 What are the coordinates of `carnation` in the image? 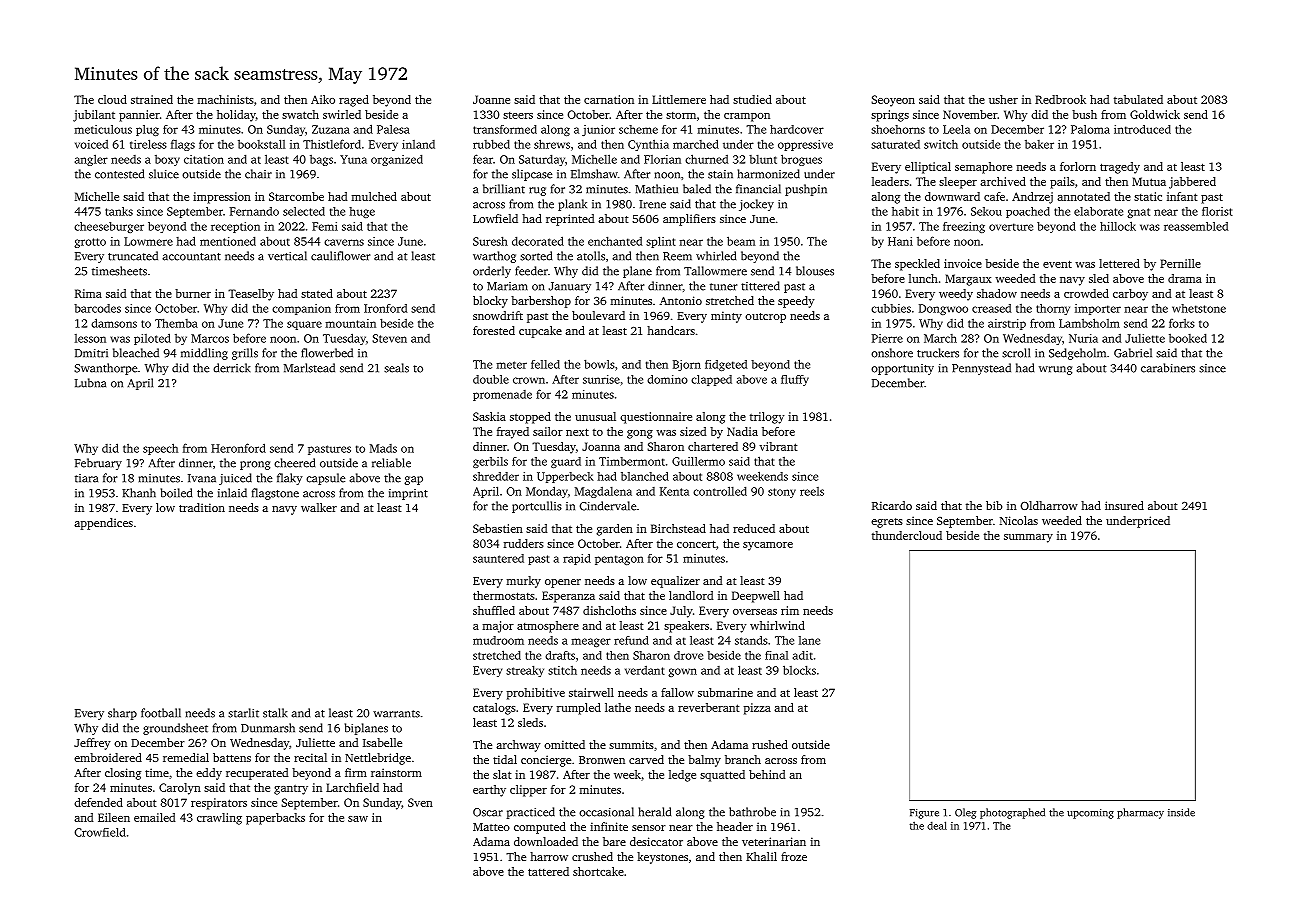 It's located at (609, 99).
